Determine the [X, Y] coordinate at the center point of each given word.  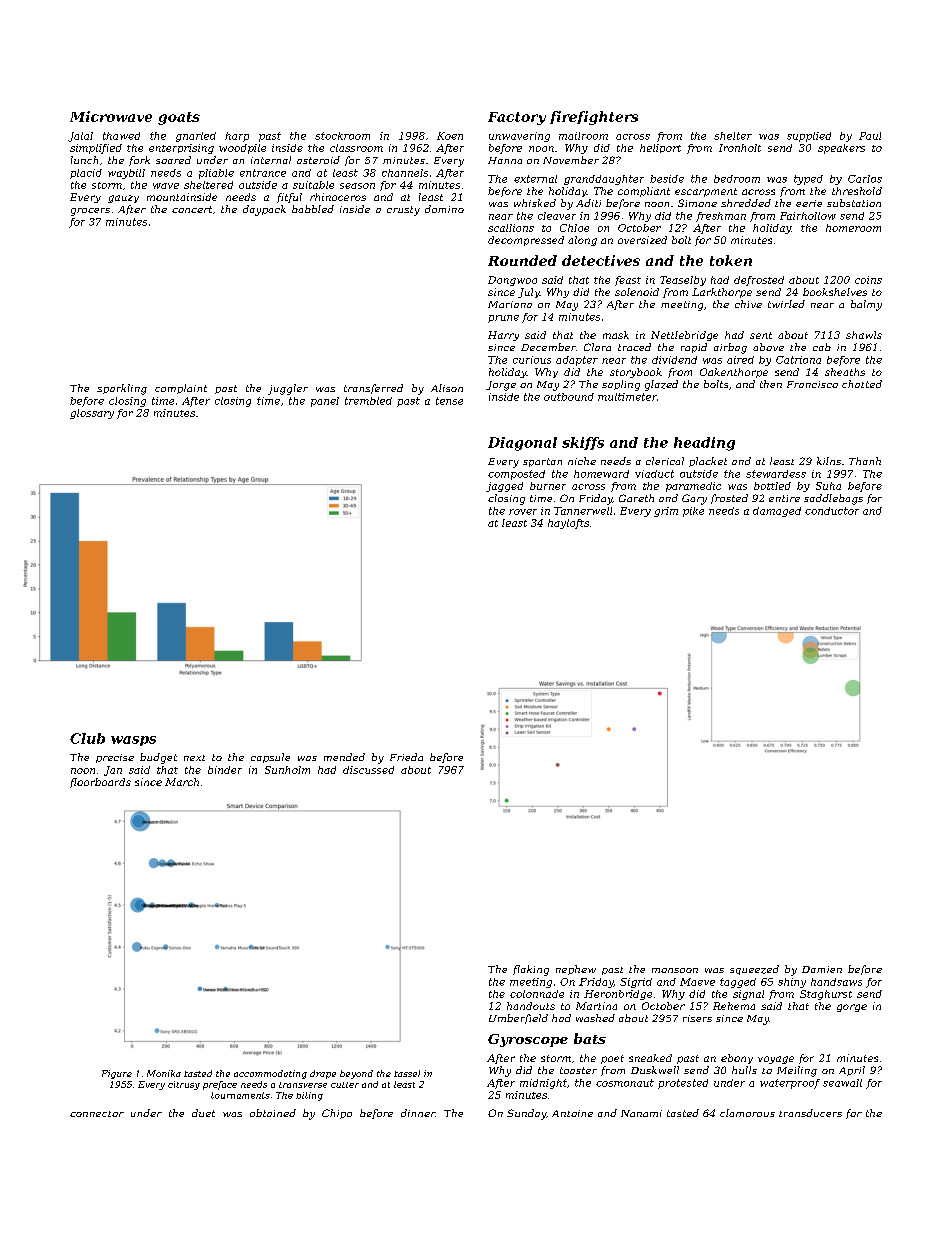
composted [516, 475]
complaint [181, 389]
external [535, 179]
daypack [264, 210]
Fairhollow [808, 216]
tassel [407, 1073]
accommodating [270, 1074]
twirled [786, 304]
